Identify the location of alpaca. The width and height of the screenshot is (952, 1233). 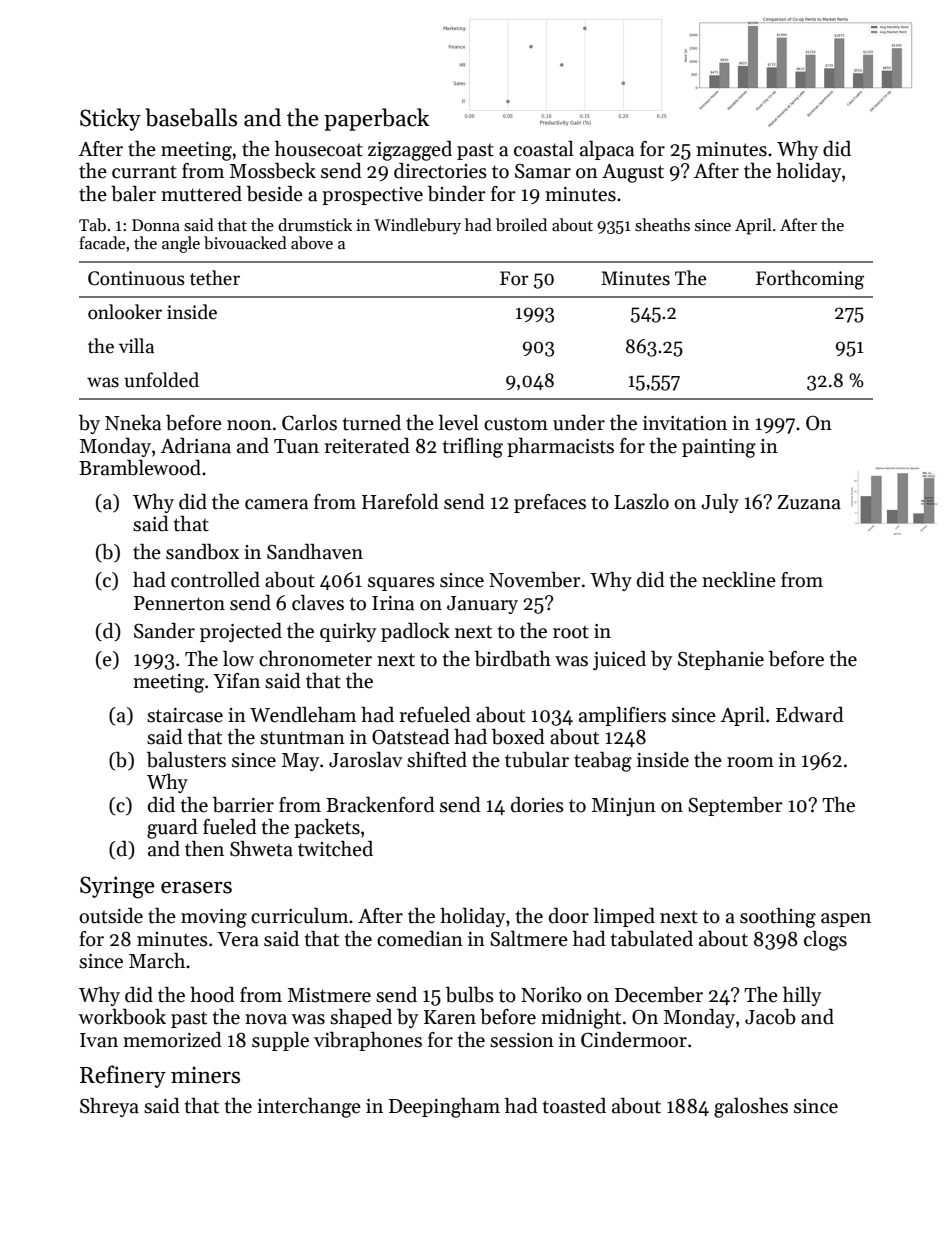
(607, 150).
